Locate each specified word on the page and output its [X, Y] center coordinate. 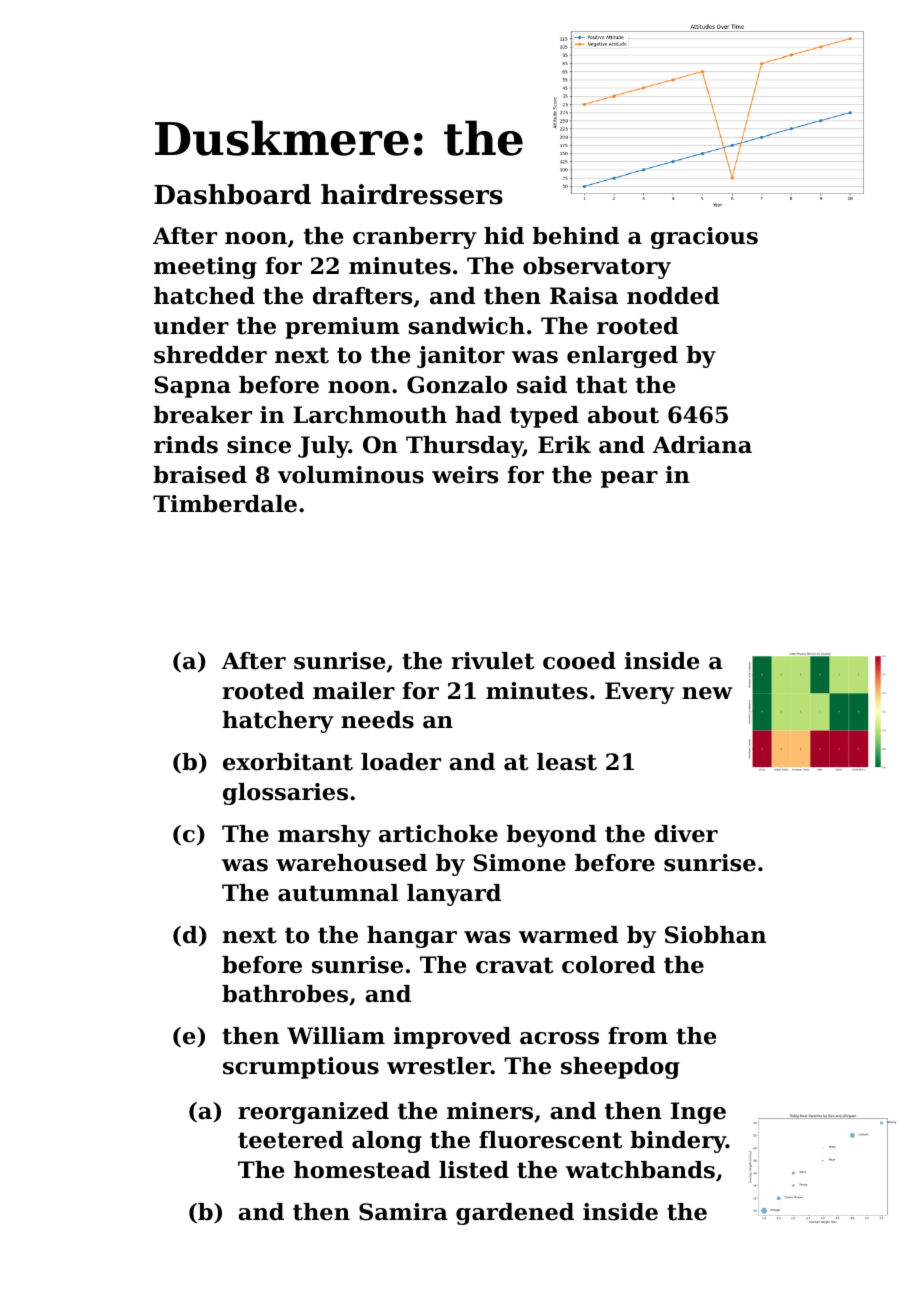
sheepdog [620, 1068]
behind [576, 236]
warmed [569, 935]
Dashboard [232, 194]
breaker [203, 415]
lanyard [454, 895]
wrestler [439, 1066]
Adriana [702, 445]
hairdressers [412, 194]
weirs [465, 475]
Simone [520, 863]
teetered [291, 1140]
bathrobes [285, 994]
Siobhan [715, 935]
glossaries [285, 794]
